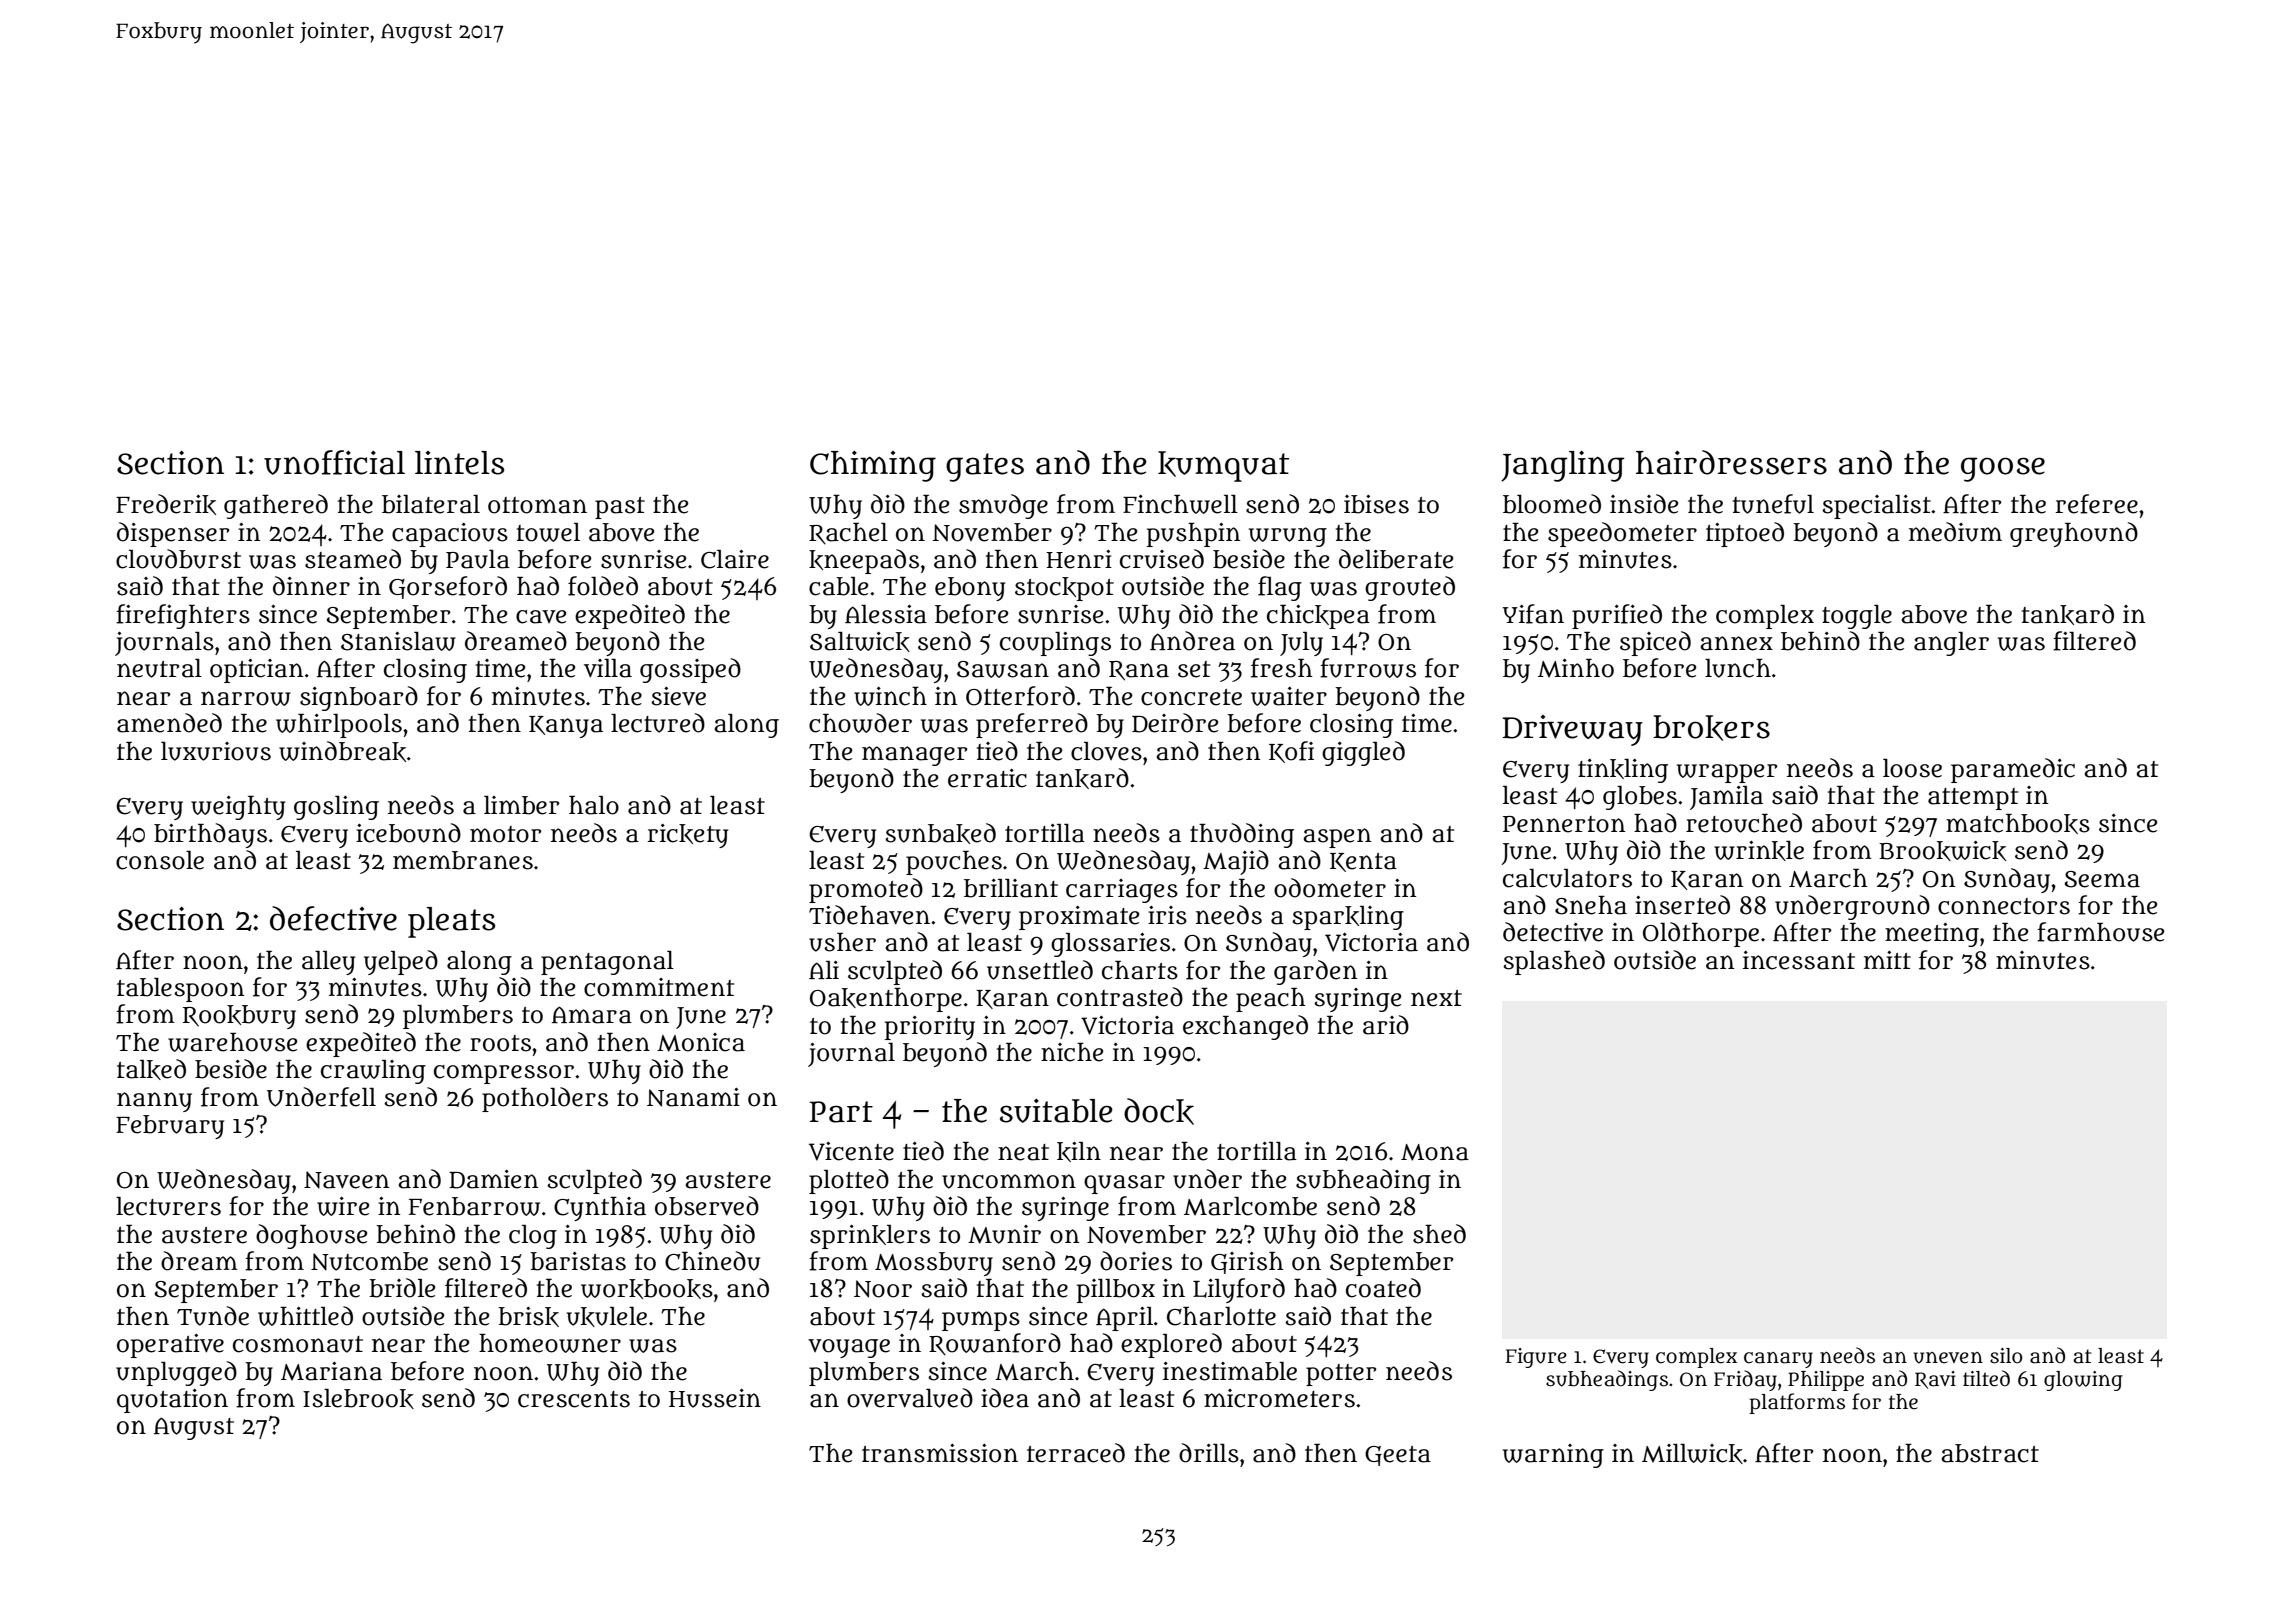  Describe the element at coordinates (342, 751) in the image. I see `windbreak` at that location.
